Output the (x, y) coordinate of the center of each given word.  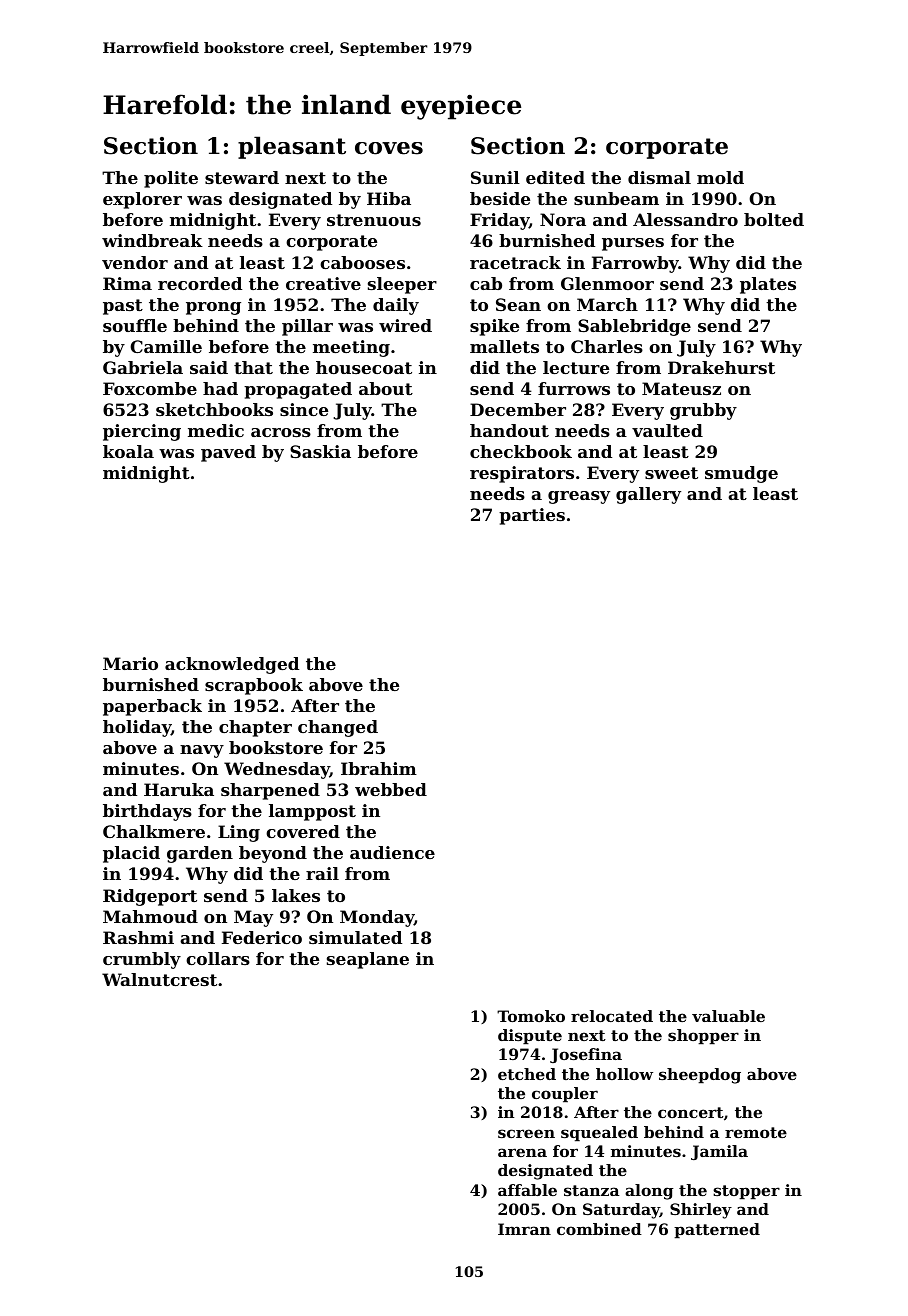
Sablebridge (634, 327)
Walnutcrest (159, 979)
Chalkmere (154, 831)
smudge (741, 474)
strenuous (374, 220)
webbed (391, 789)
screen (526, 1133)
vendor (135, 262)
